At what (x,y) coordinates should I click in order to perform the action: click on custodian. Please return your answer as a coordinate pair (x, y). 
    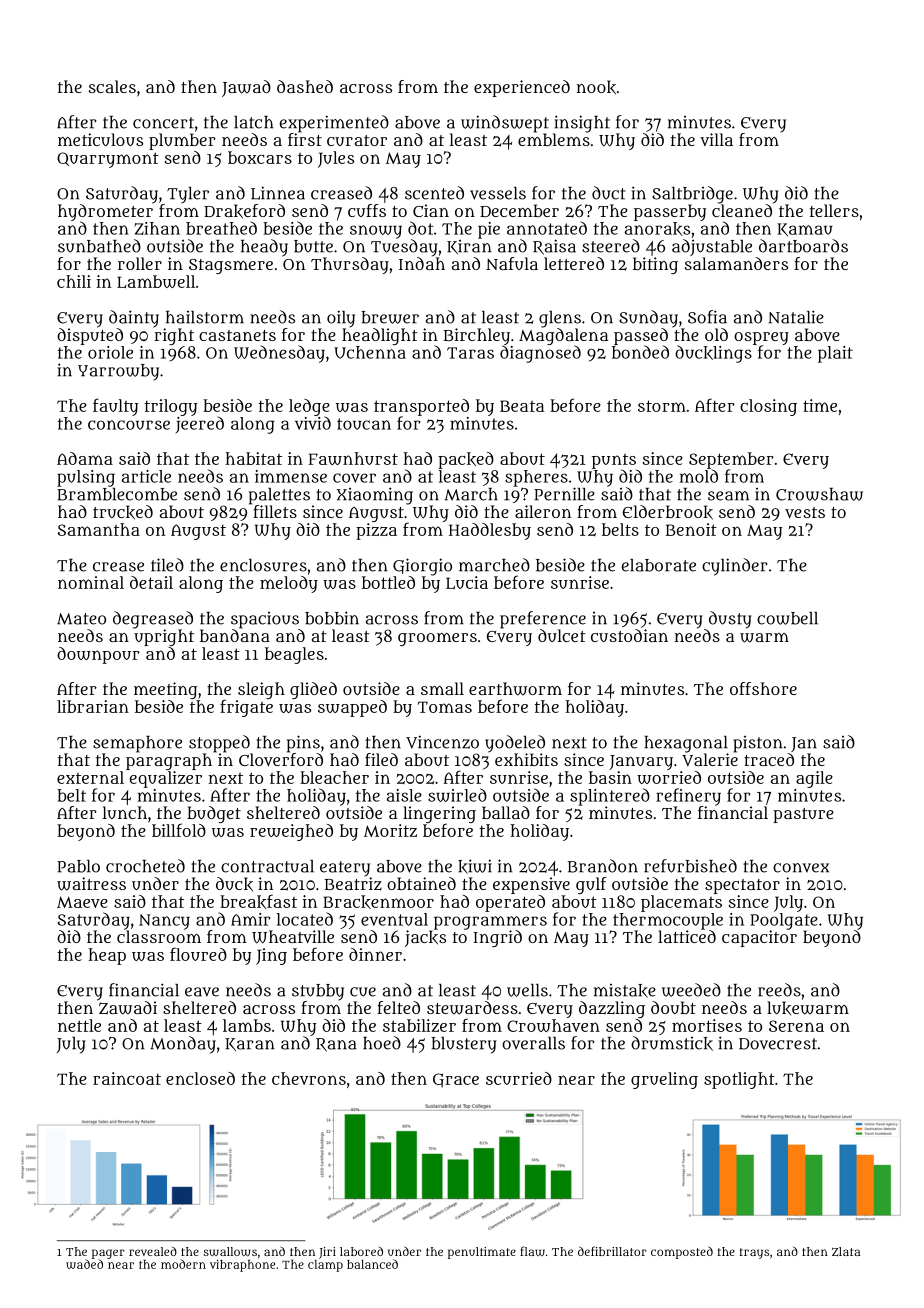
    Looking at the image, I should click on (629, 635).
